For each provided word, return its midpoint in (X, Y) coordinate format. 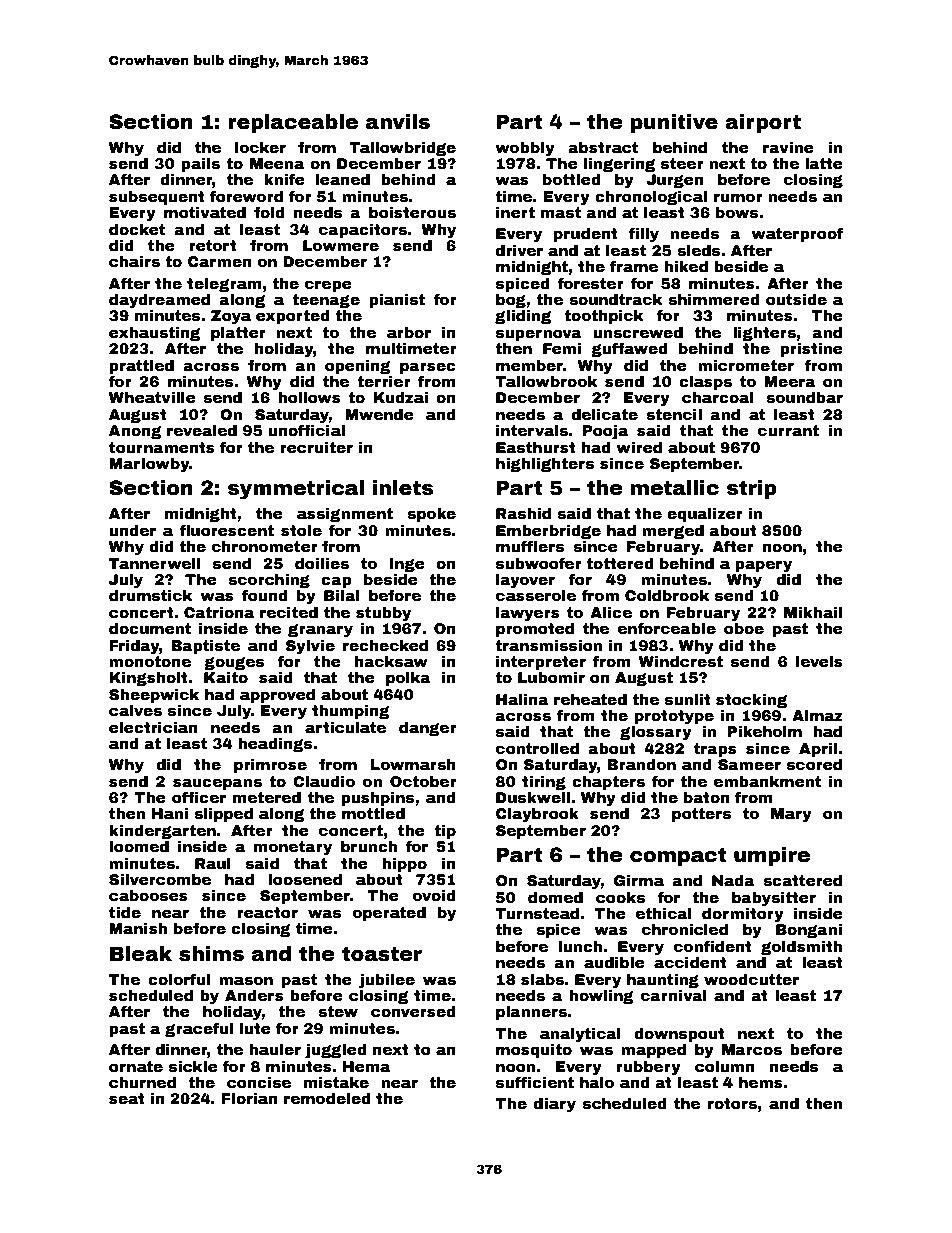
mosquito (534, 1051)
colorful (179, 979)
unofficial (306, 430)
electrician (153, 727)
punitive (674, 123)
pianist (397, 301)
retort (213, 245)
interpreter (541, 663)
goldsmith (801, 948)
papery (763, 566)
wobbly (525, 149)
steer (682, 163)
